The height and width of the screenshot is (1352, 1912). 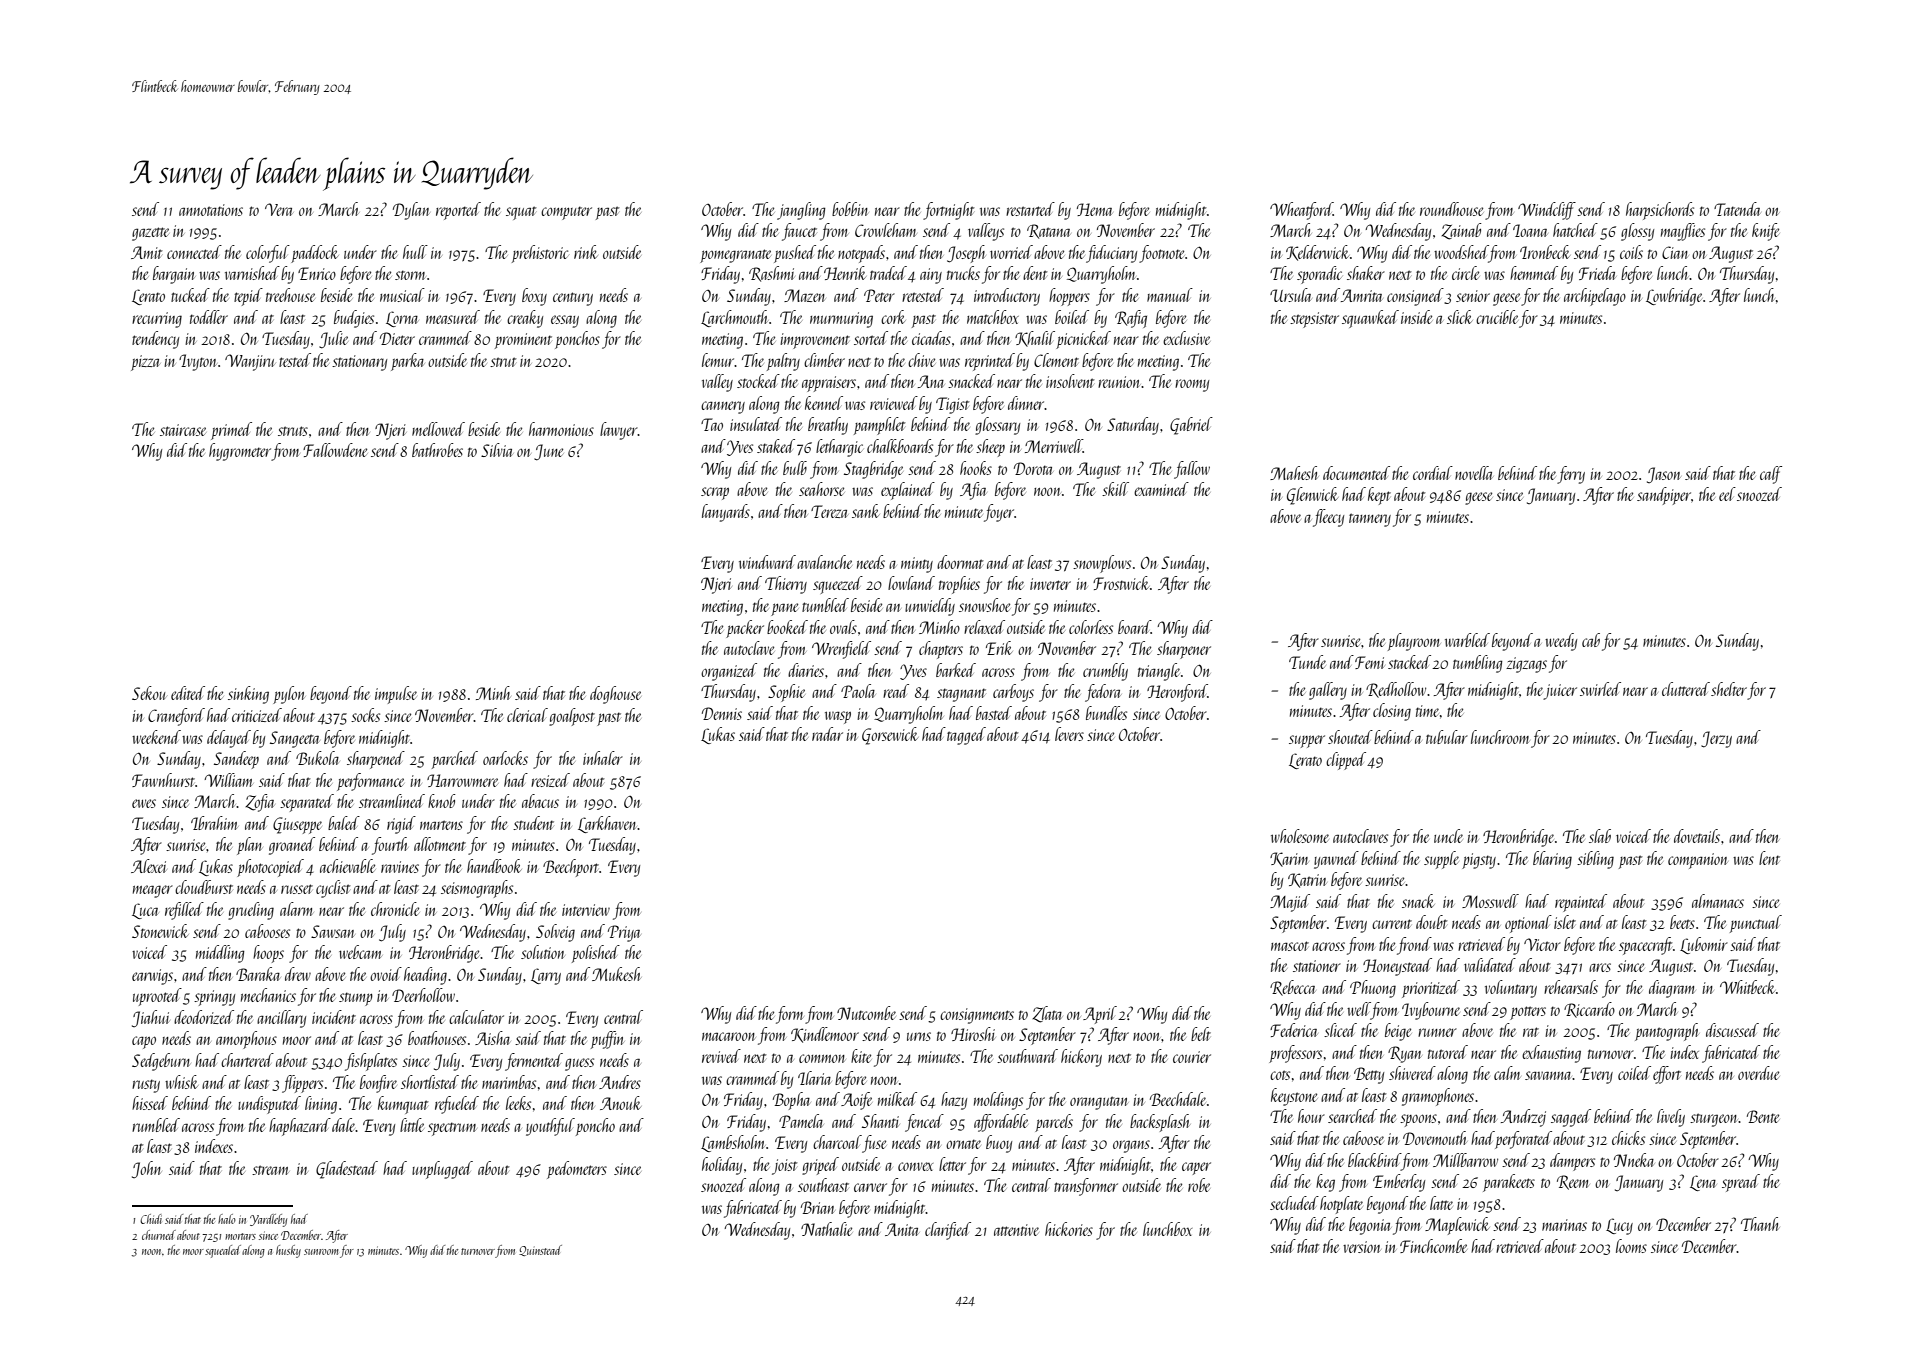 What do you see at coordinates (1177, 693) in the screenshot?
I see `Heronford` at bounding box center [1177, 693].
